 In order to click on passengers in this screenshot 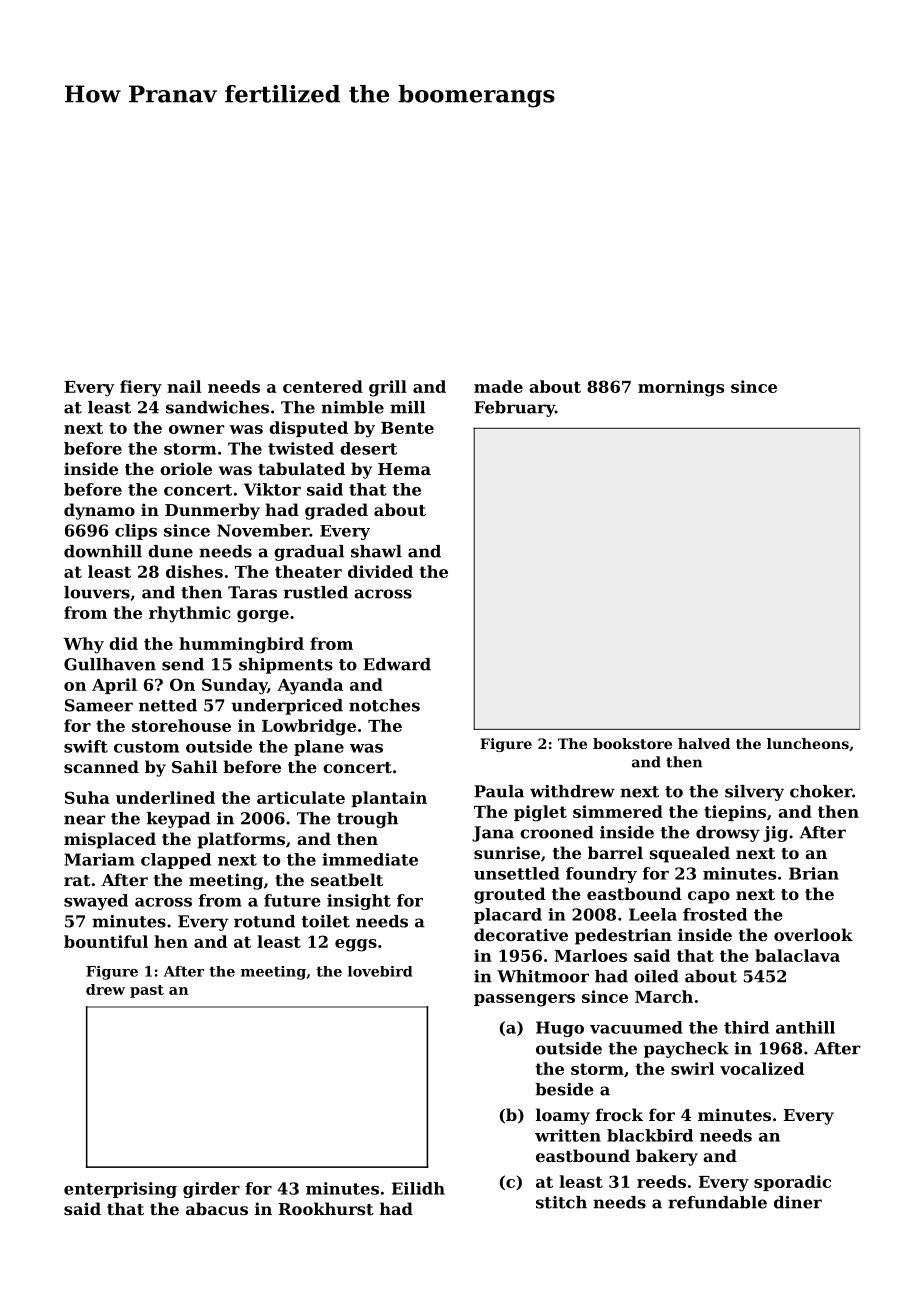, I will do `click(524, 1000)`.
